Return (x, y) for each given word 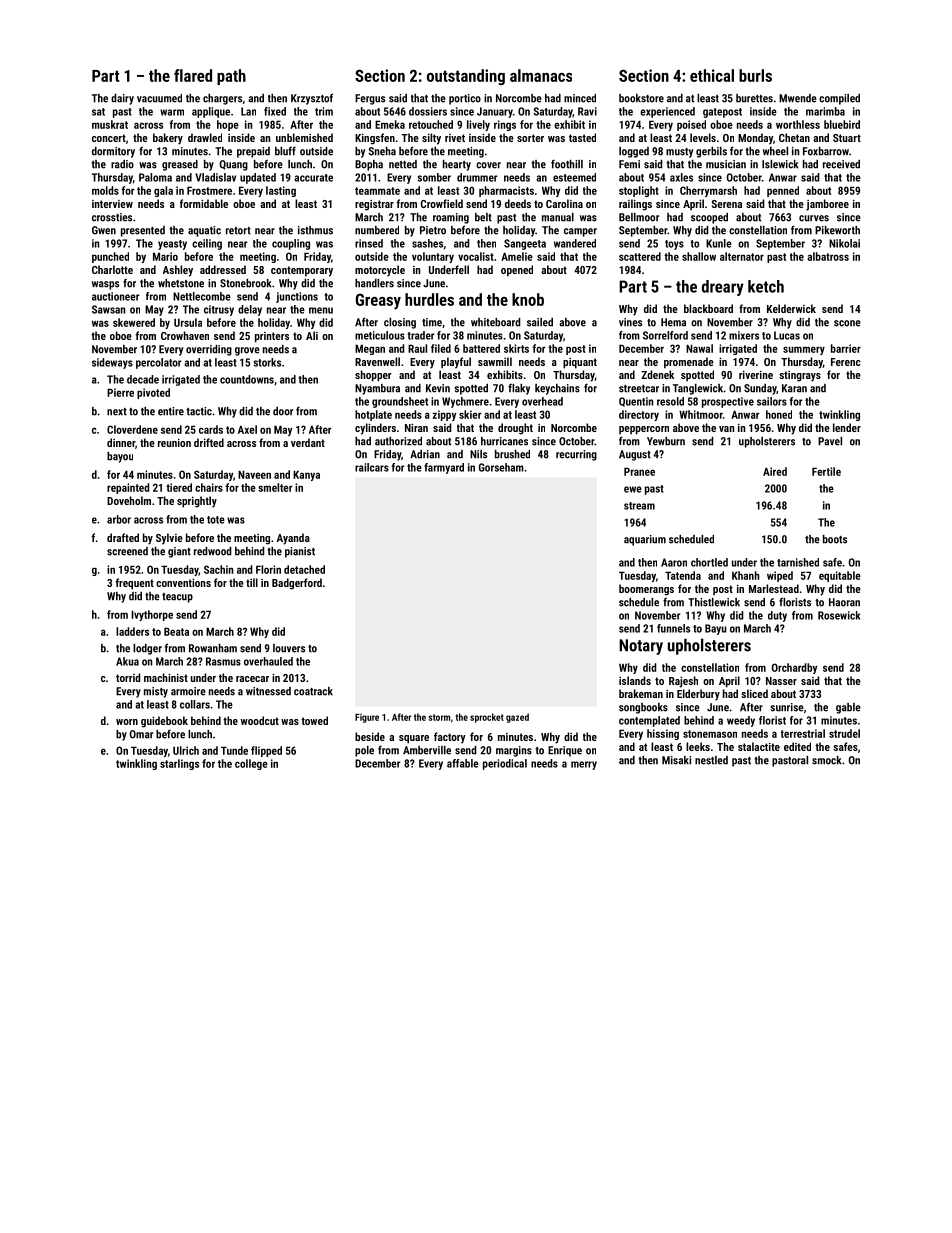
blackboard (708, 308)
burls (755, 75)
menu (321, 310)
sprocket (487, 718)
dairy (122, 99)
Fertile (826, 471)
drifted (209, 442)
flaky (519, 389)
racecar (252, 679)
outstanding (466, 77)
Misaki (676, 760)
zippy (444, 415)
